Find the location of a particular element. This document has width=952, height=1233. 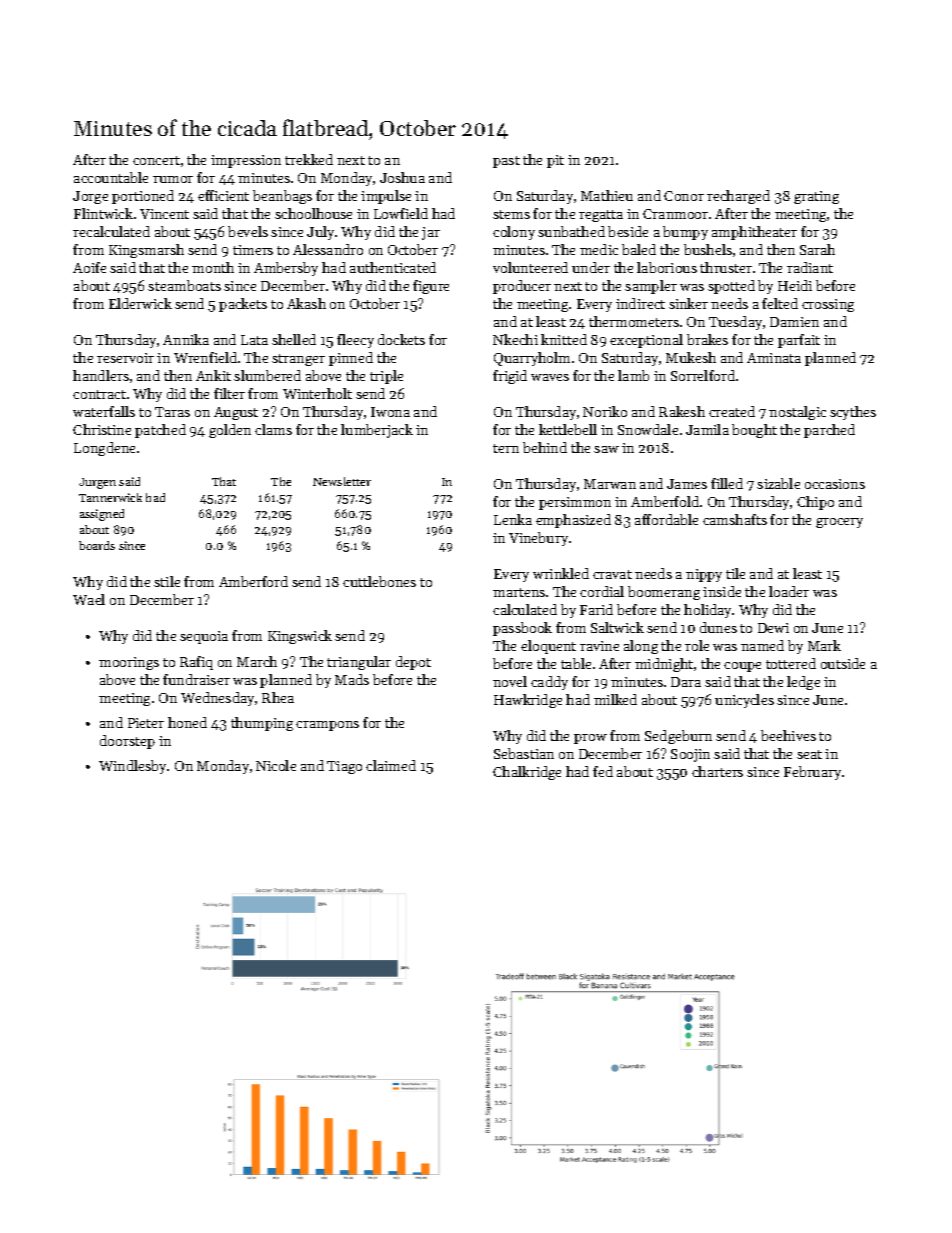

concert is located at coordinates (156, 160).
